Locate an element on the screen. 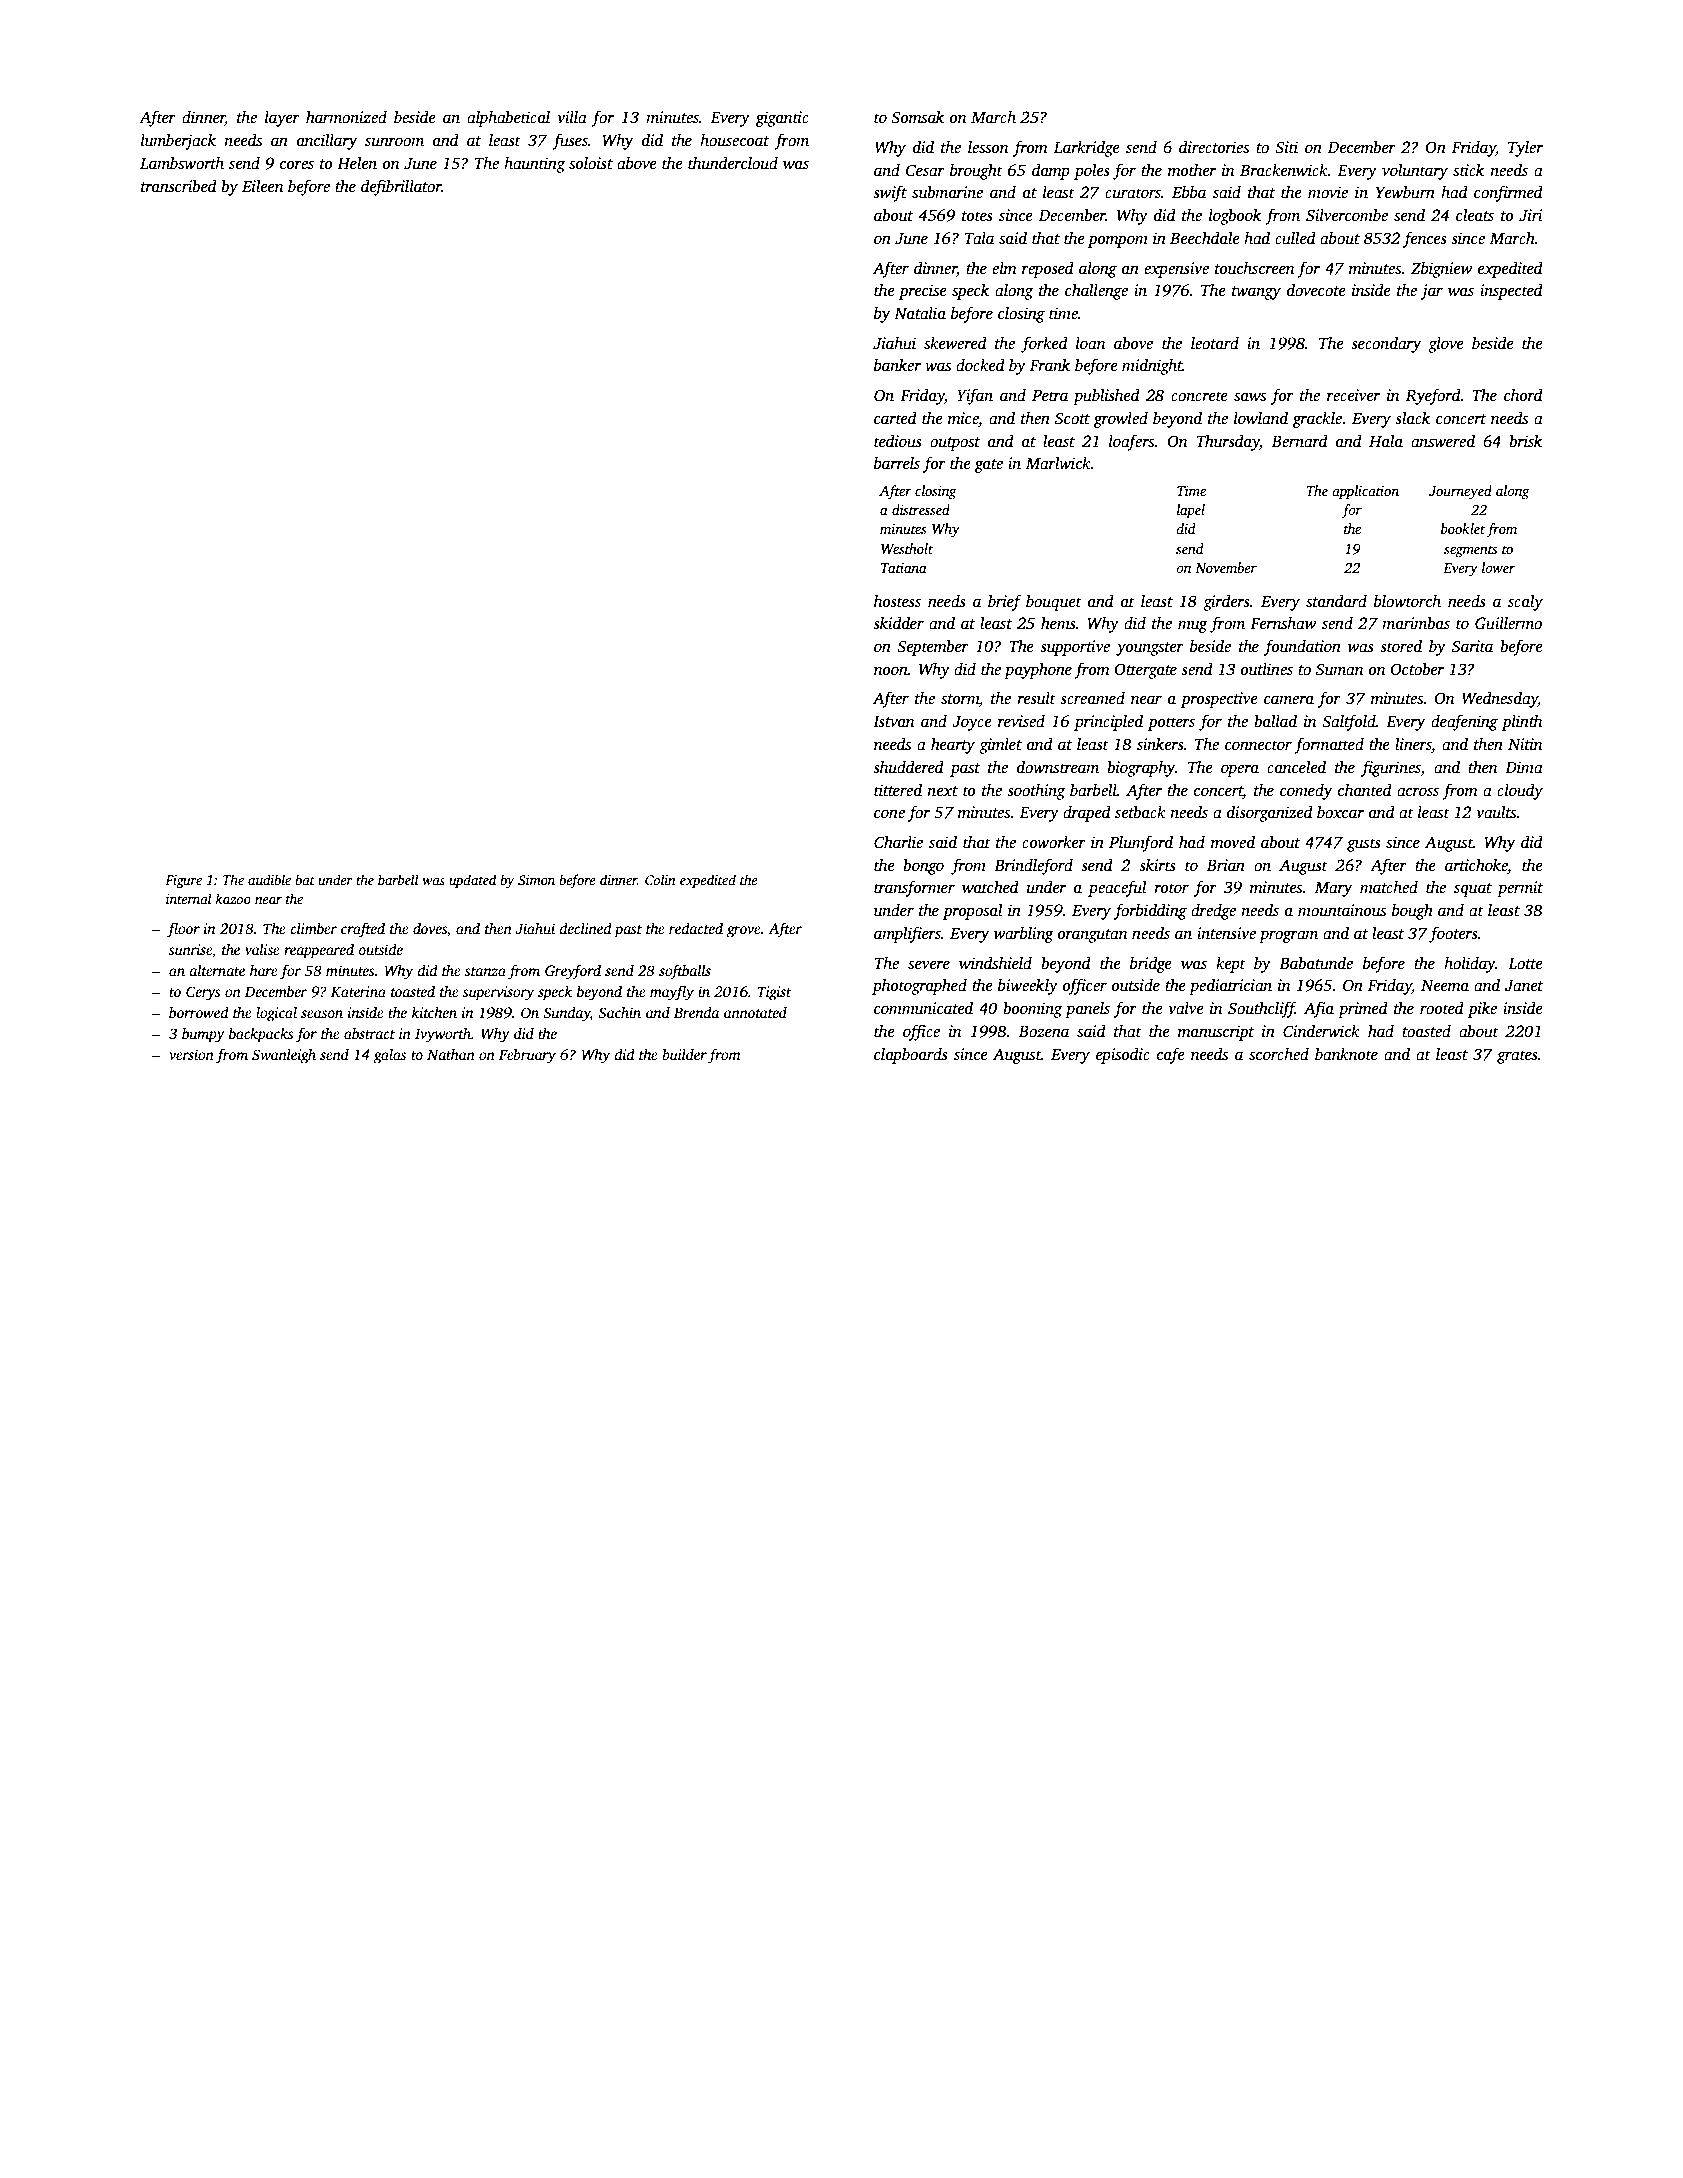 The image size is (1683, 2178). February is located at coordinates (527, 1056).
